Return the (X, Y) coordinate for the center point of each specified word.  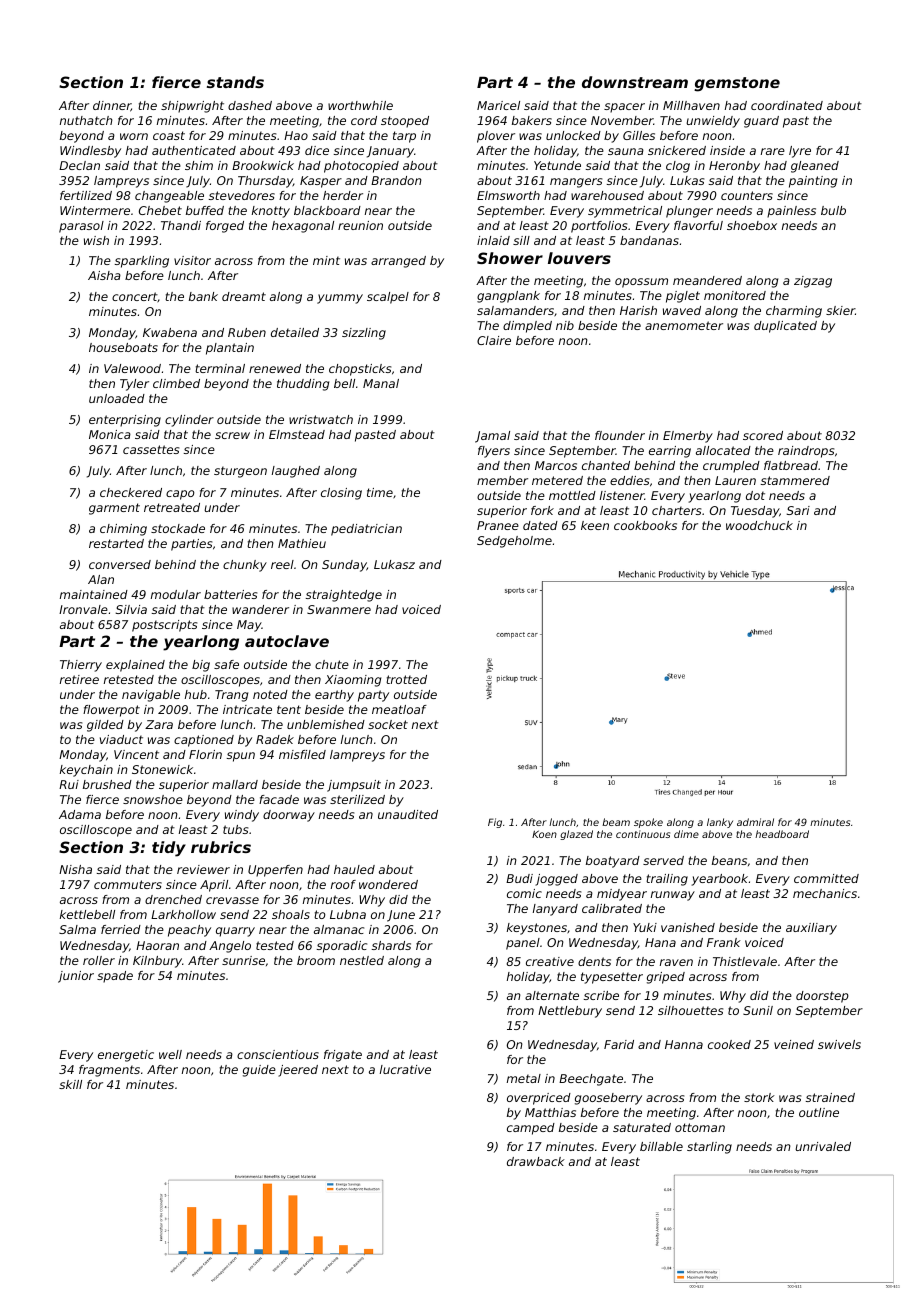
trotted (406, 679)
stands (235, 82)
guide (259, 1071)
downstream (635, 82)
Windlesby (90, 152)
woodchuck (759, 525)
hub (196, 694)
